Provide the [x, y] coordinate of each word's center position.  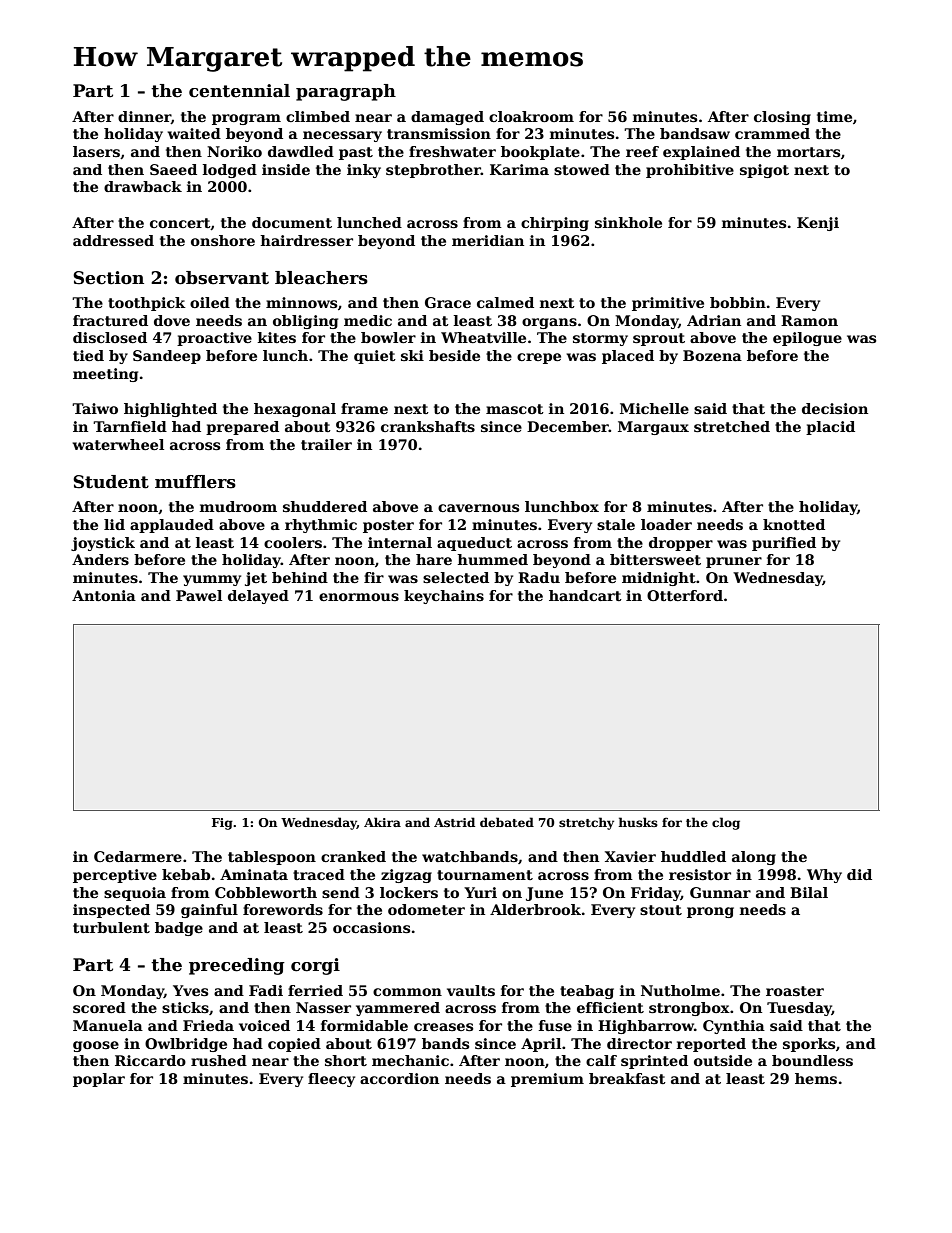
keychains [444, 597]
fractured [110, 320]
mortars [808, 152]
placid [830, 428]
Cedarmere [138, 856]
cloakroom [531, 116]
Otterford [685, 595]
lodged [230, 171]
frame [364, 408]
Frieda [208, 1025]
